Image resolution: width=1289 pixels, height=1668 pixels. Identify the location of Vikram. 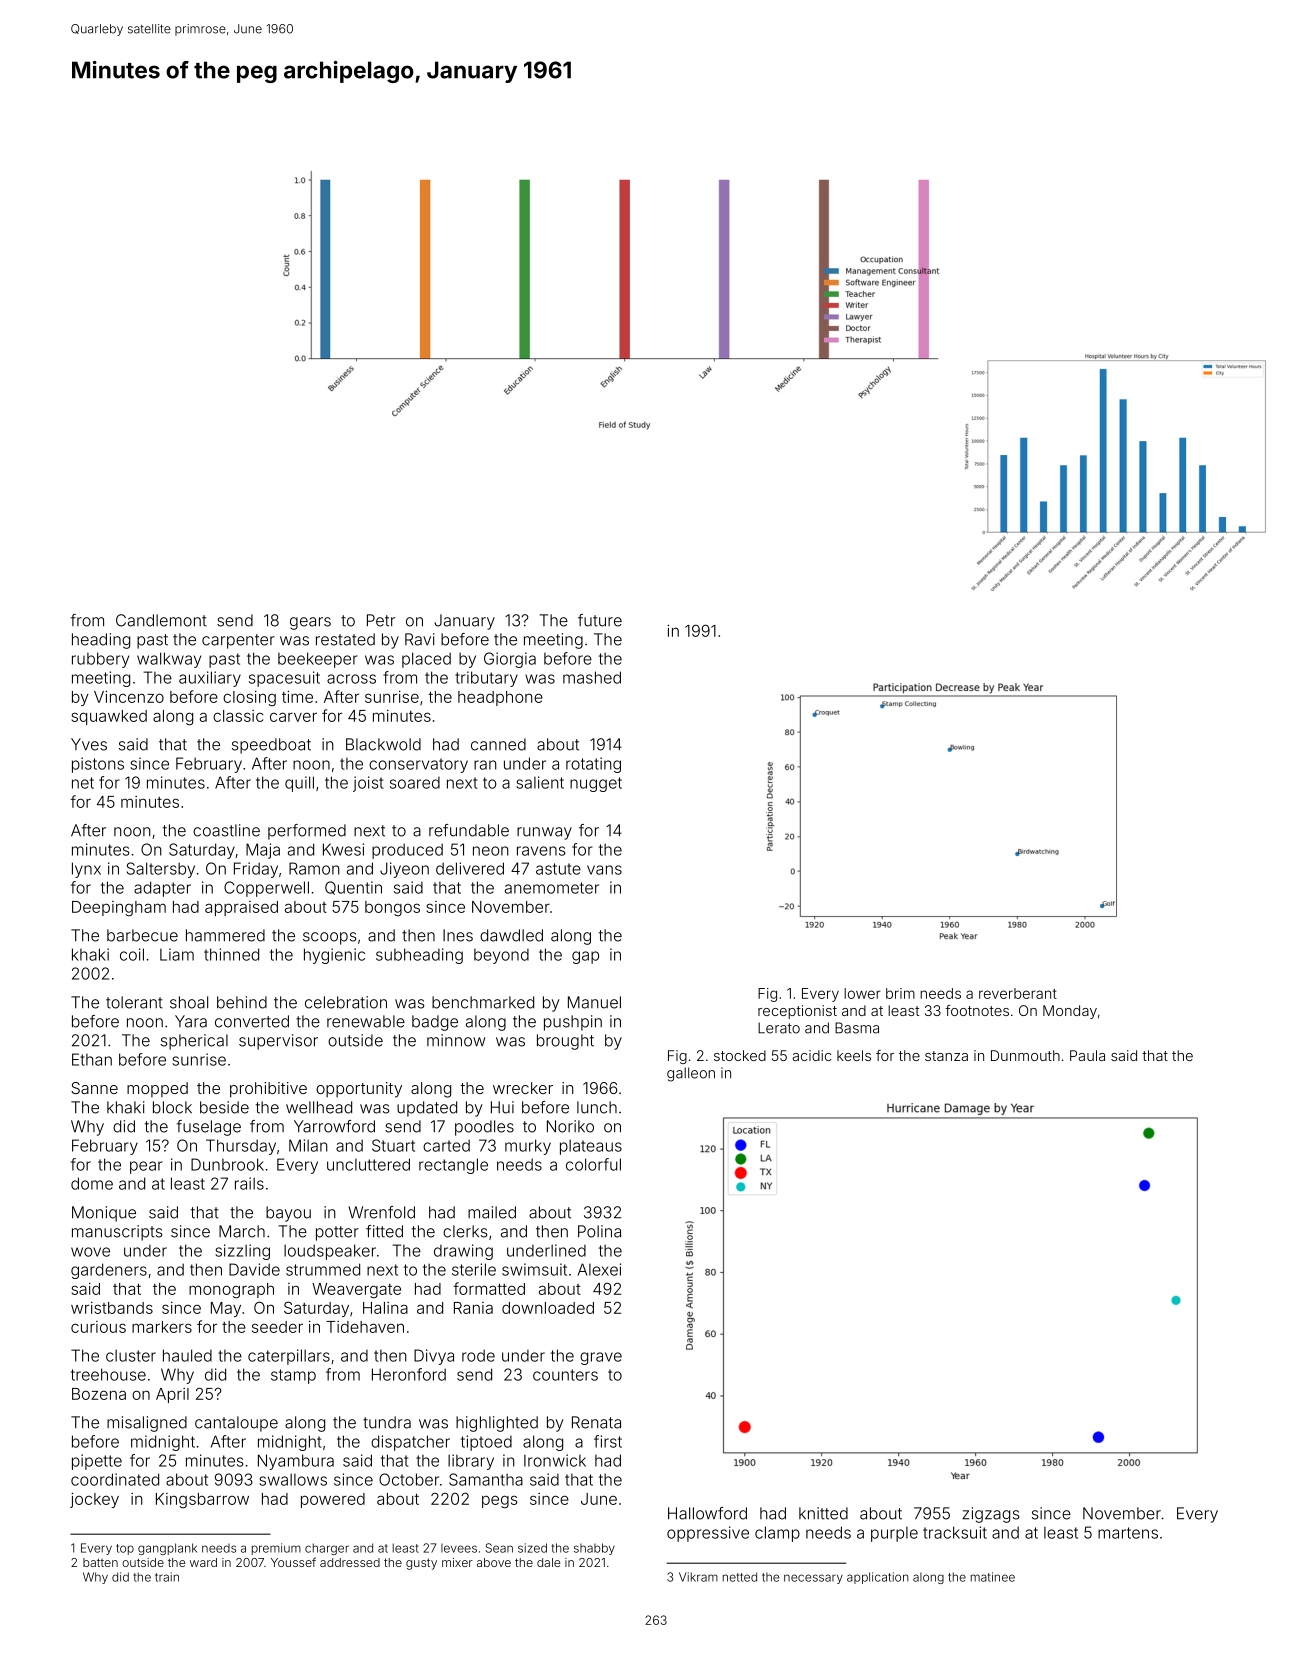
(698, 1577).
